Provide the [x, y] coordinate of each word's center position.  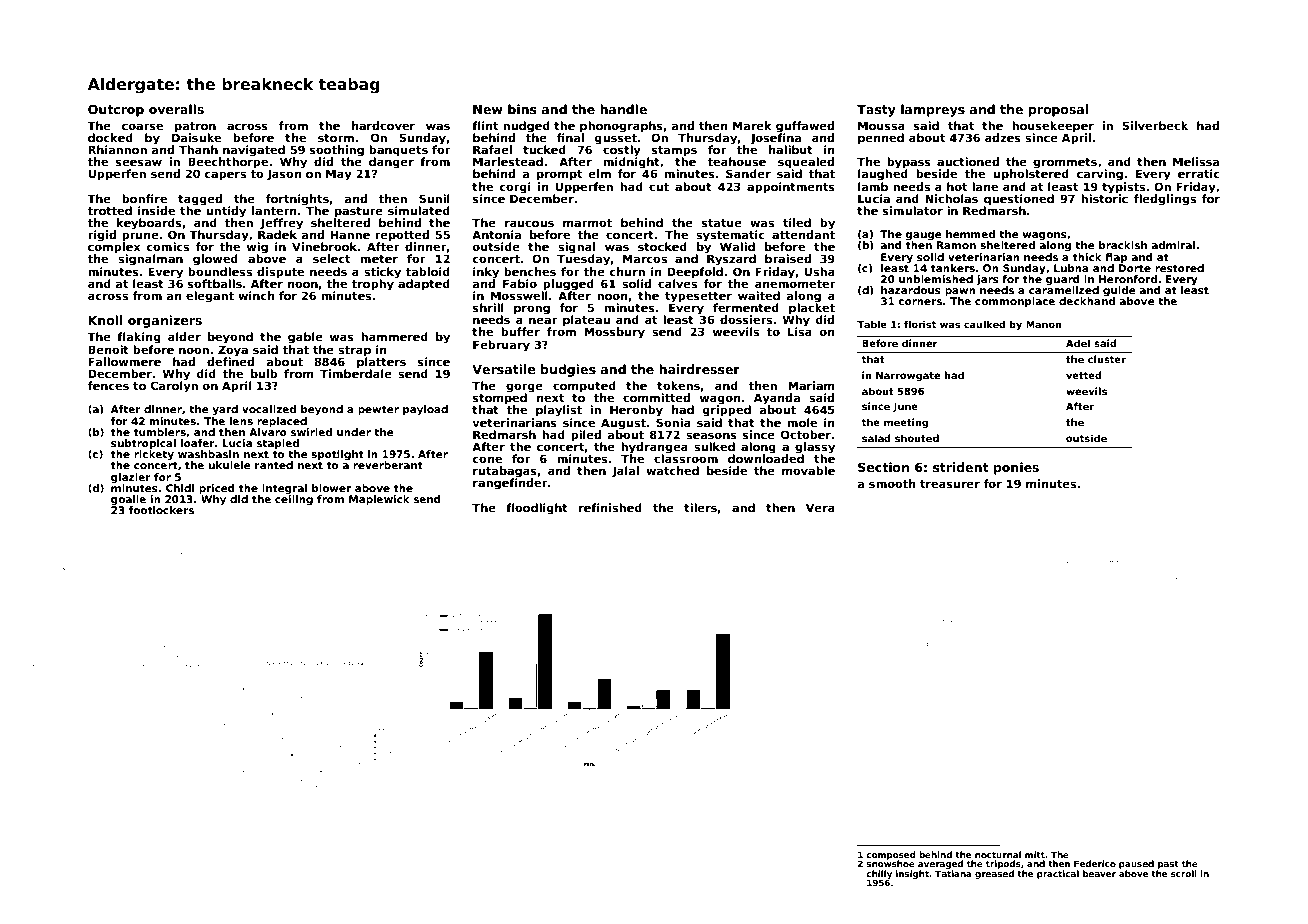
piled [586, 436]
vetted [1084, 375]
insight [912, 874]
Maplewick [379, 500]
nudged [526, 127]
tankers [953, 268]
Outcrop [116, 110]
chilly [879, 874]
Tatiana [953, 873]
